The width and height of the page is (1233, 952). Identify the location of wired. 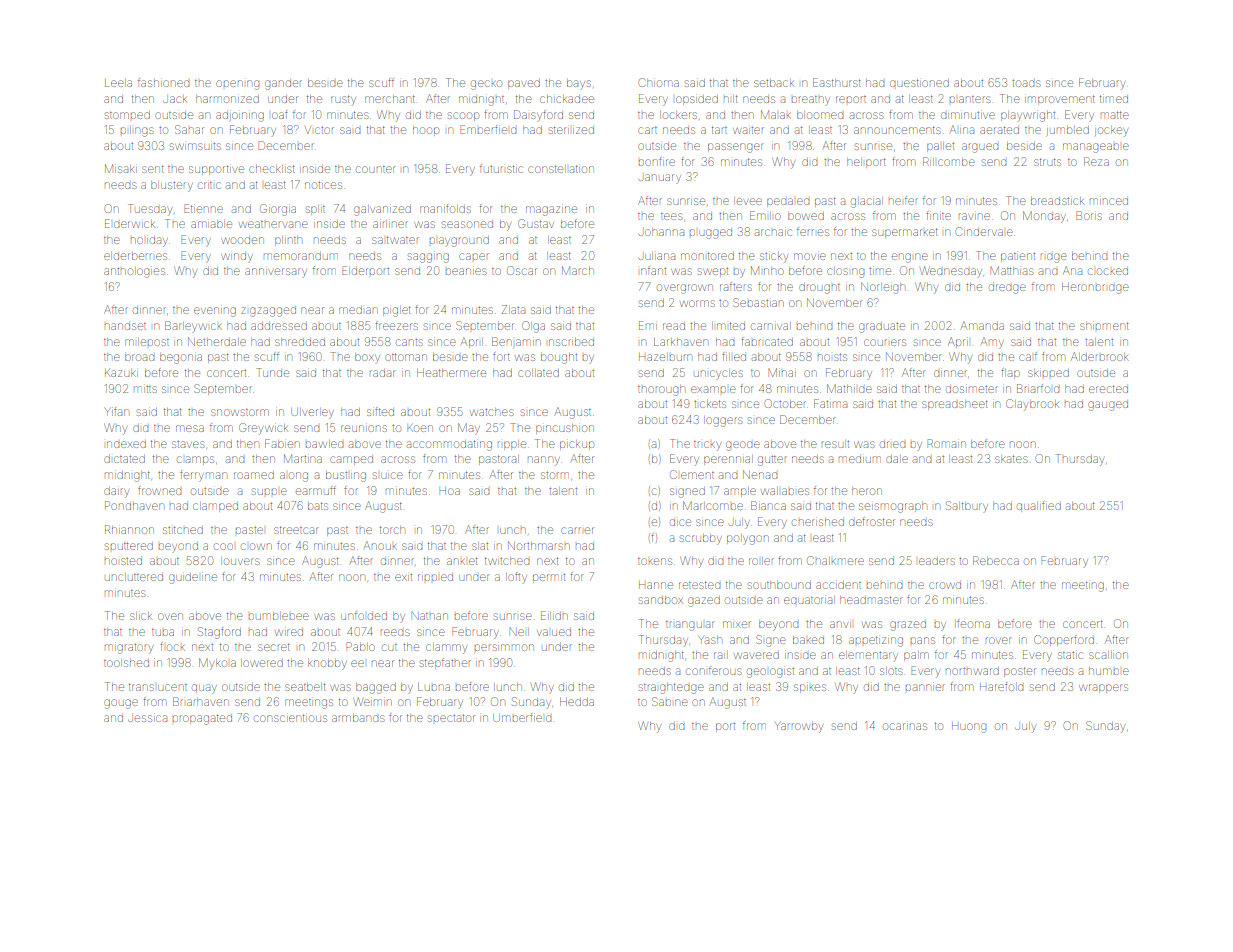
(289, 632).
